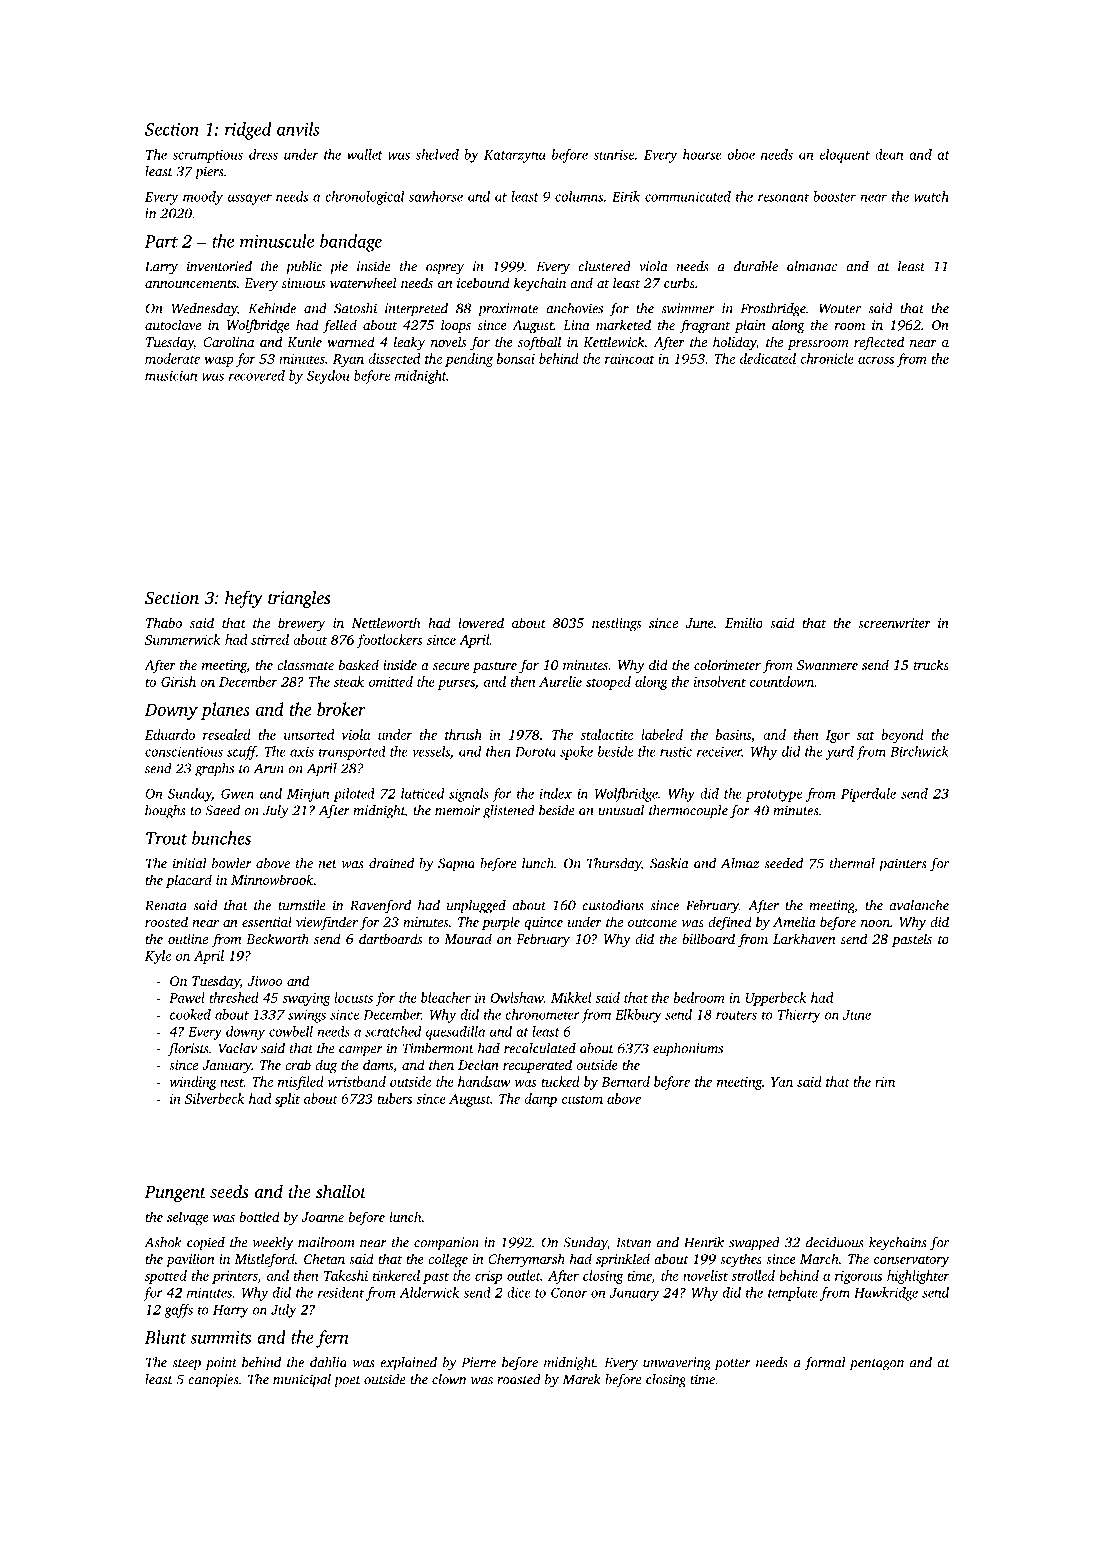 The width and height of the image is (1094, 1548). Describe the element at coordinates (449, 1379) in the image. I see `clown` at that location.
